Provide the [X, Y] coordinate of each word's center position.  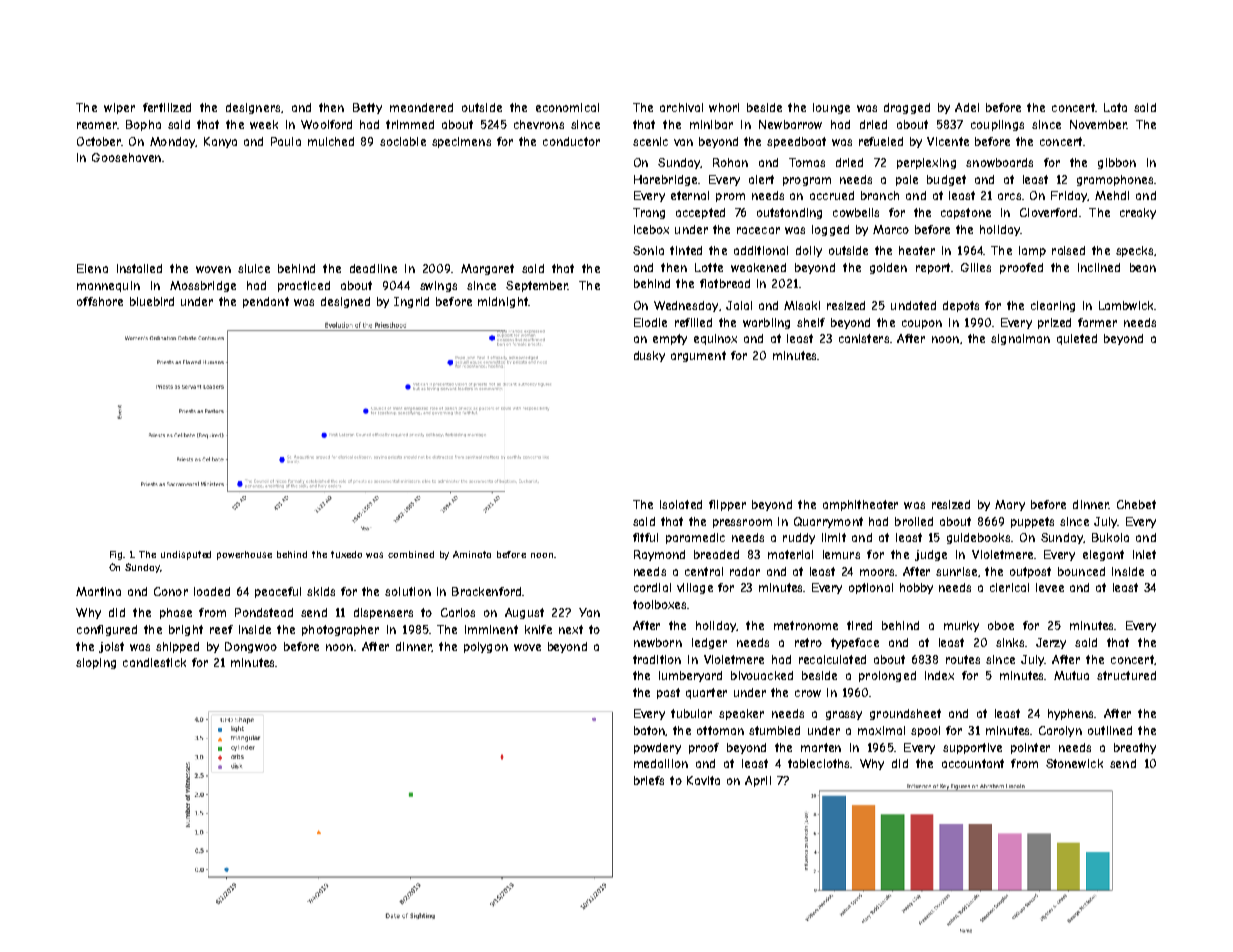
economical [567, 107]
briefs [649, 780]
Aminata [472, 554]
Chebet [1136, 504]
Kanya [220, 142]
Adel [967, 107]
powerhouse [244, 555]
